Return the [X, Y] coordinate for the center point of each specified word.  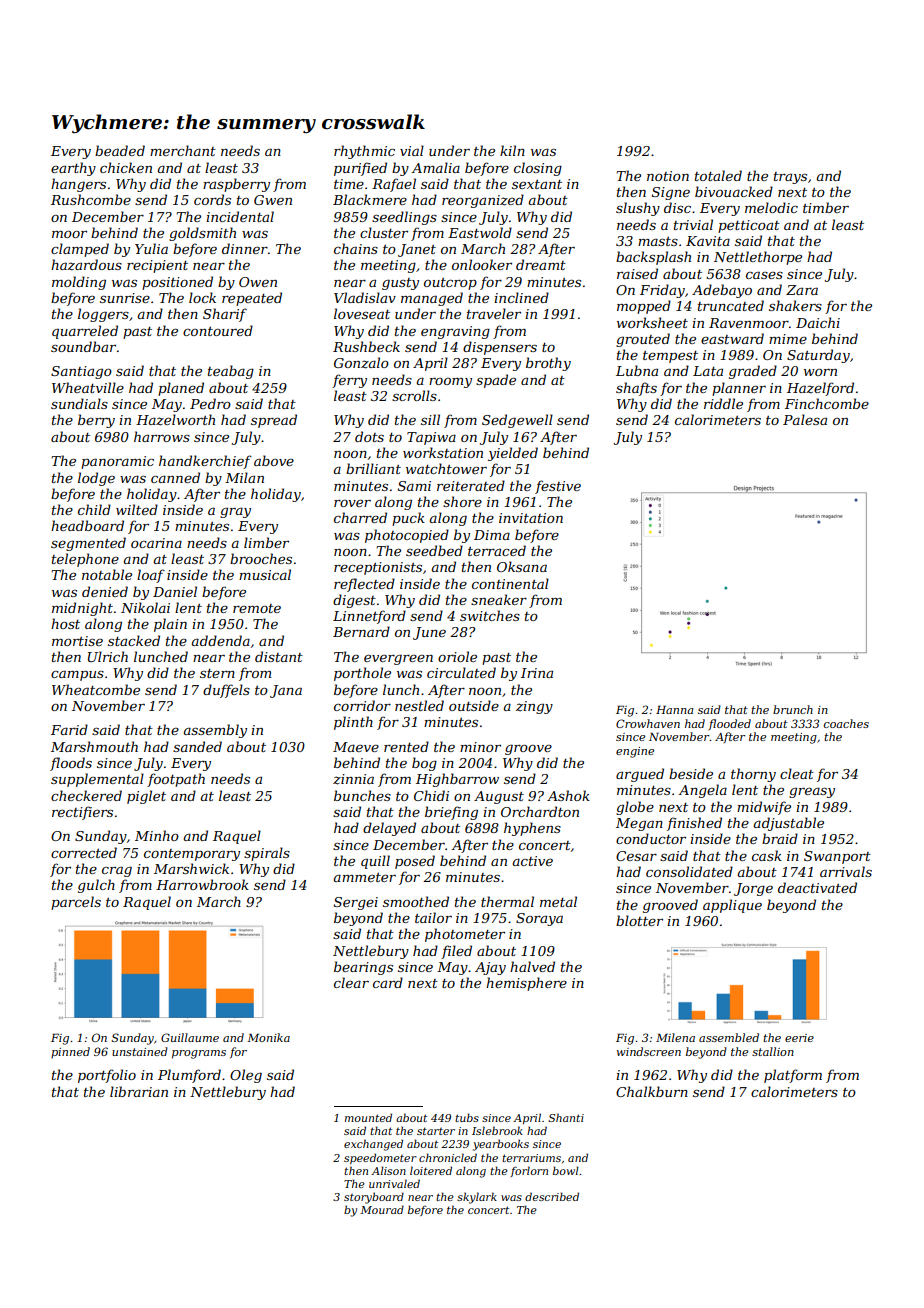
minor [480, 747]
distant [279, 656]
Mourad [382, 1209]
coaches [846, 723]
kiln [512, 150]
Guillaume [190, 1037]
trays [790, 178]
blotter [639, 920]
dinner [245, 248]
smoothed [416, 901]
